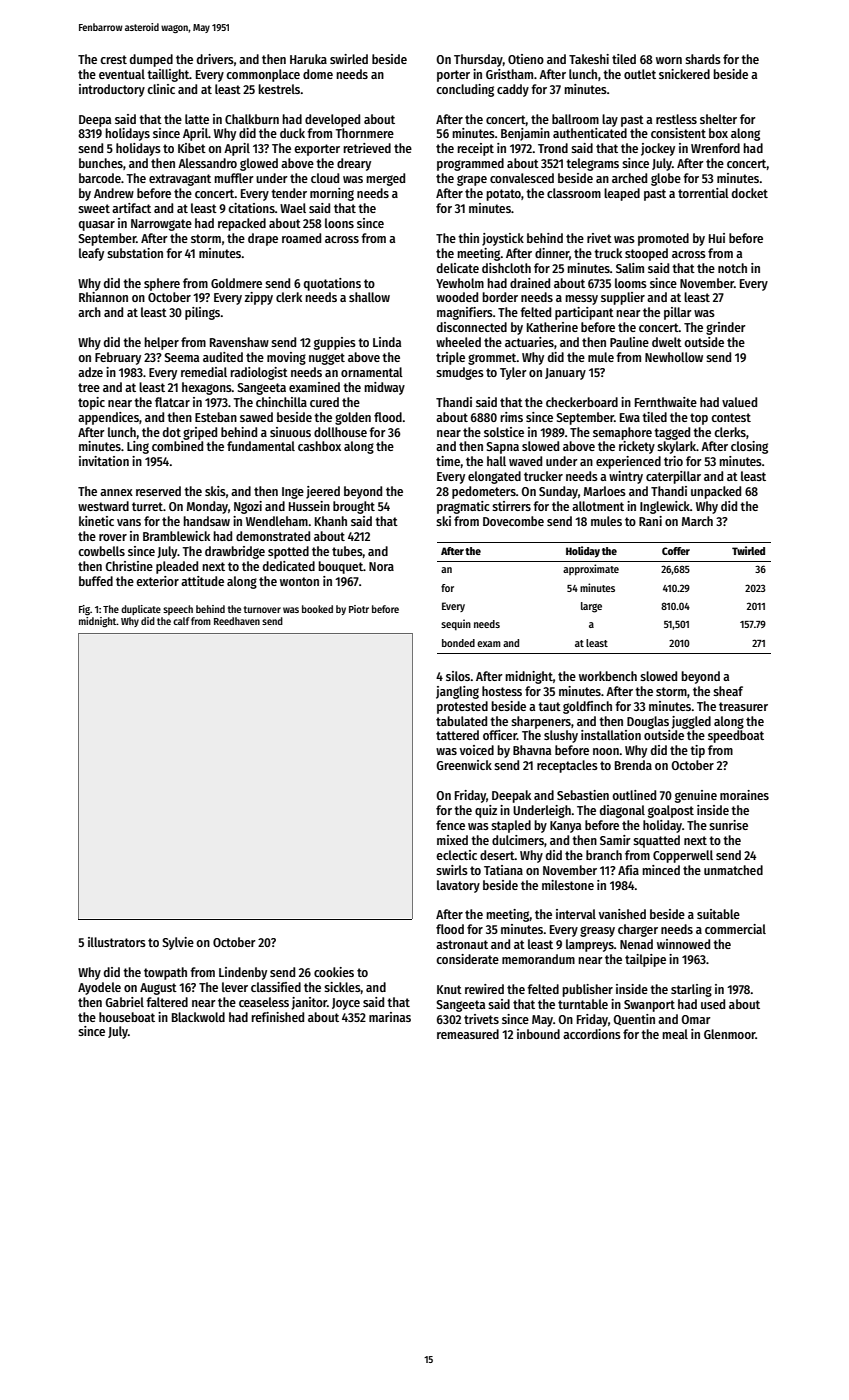 This screenshot has width=849, height=1400. Describe the element at coordinates (587, 707) in the screenshot. I see `goldfinch` at that location.
